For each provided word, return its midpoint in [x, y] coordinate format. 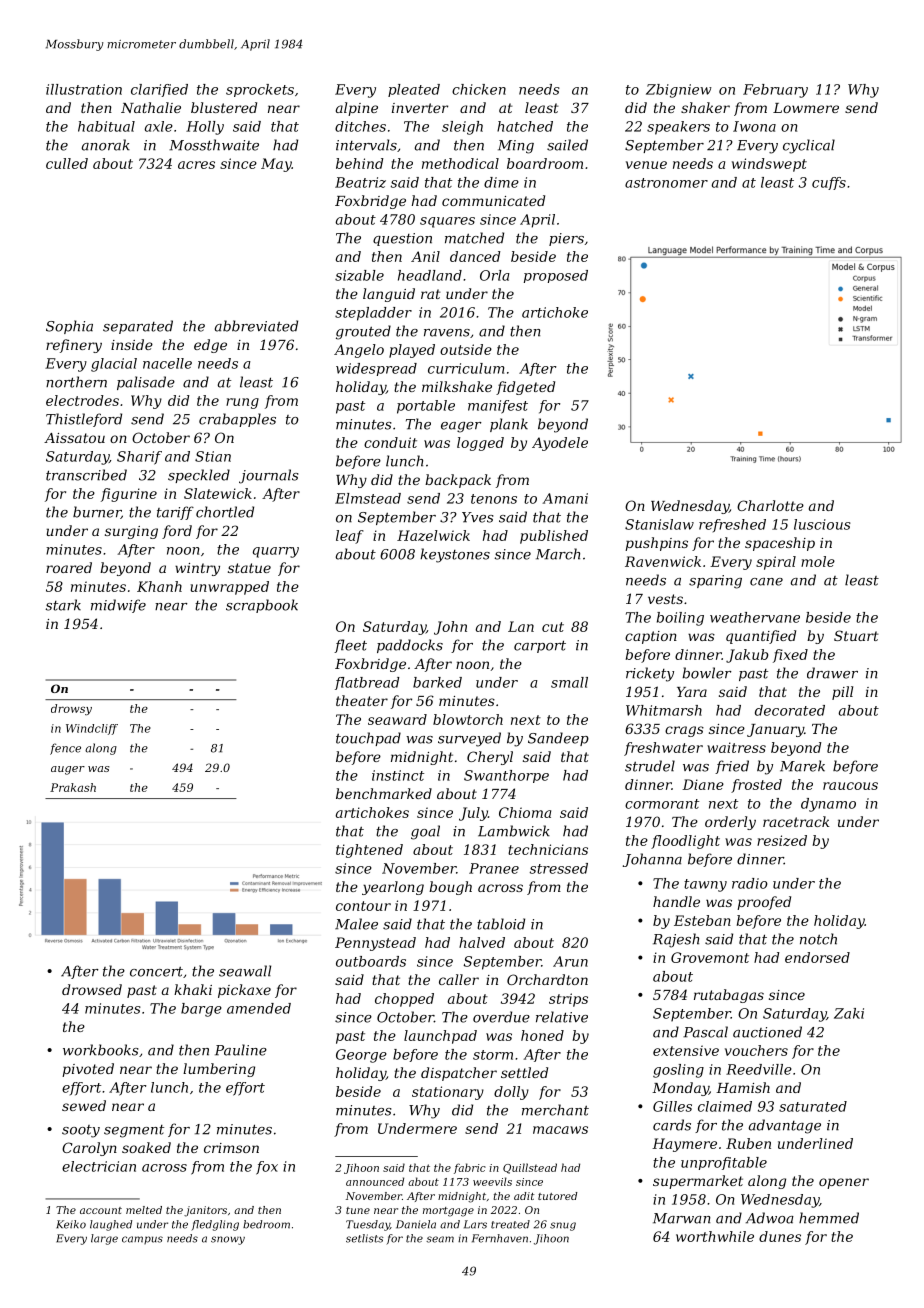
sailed [567, 145]
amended [259, 1008]
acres [196, 165]
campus [142, 1240]
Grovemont [710, 957]
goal [425, 832]
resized [782, 840]
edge [210, 346]
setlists [364, 1238]
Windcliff [92, 729]
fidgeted [525, 388]
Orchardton [547, 979]
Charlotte [770, 505]
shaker [705, 107]
